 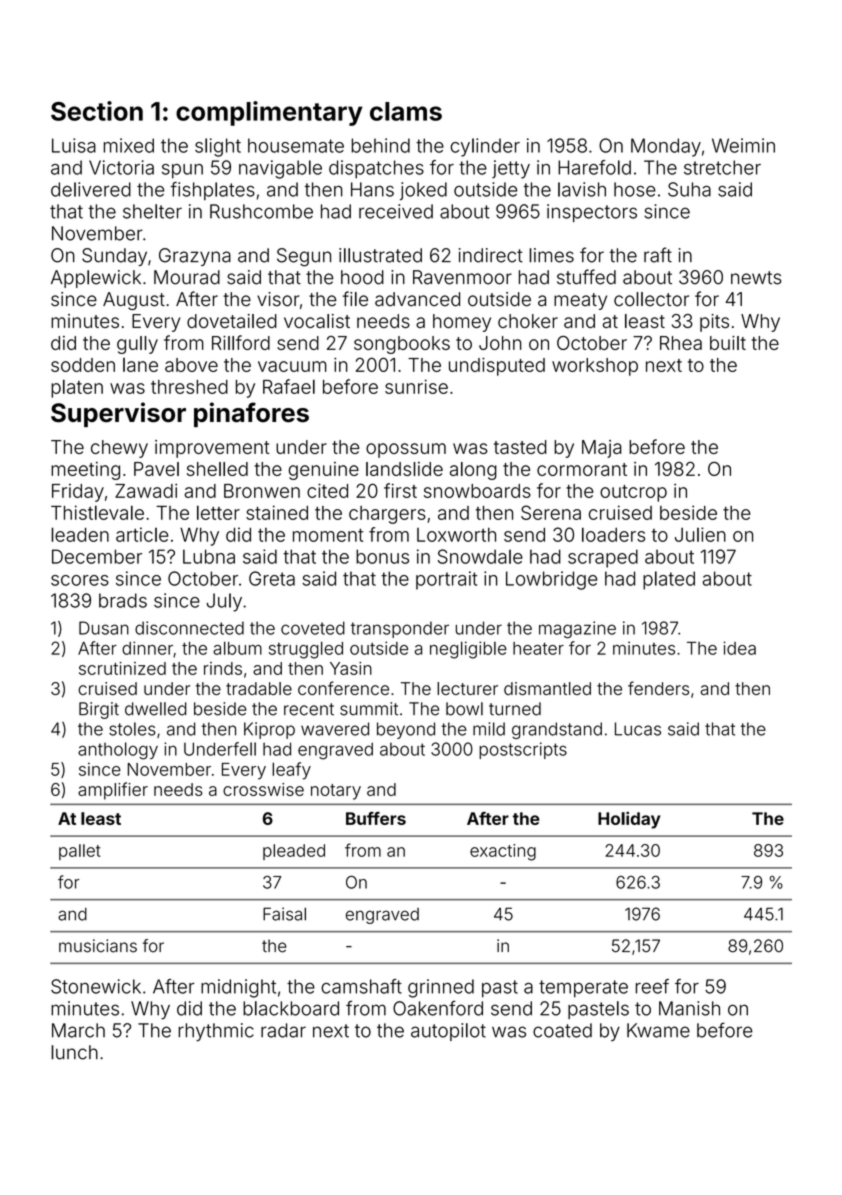 What do you see at coordinates (283, 1030) in the image?
I see `radar` at bounding box center [283, 1030].
